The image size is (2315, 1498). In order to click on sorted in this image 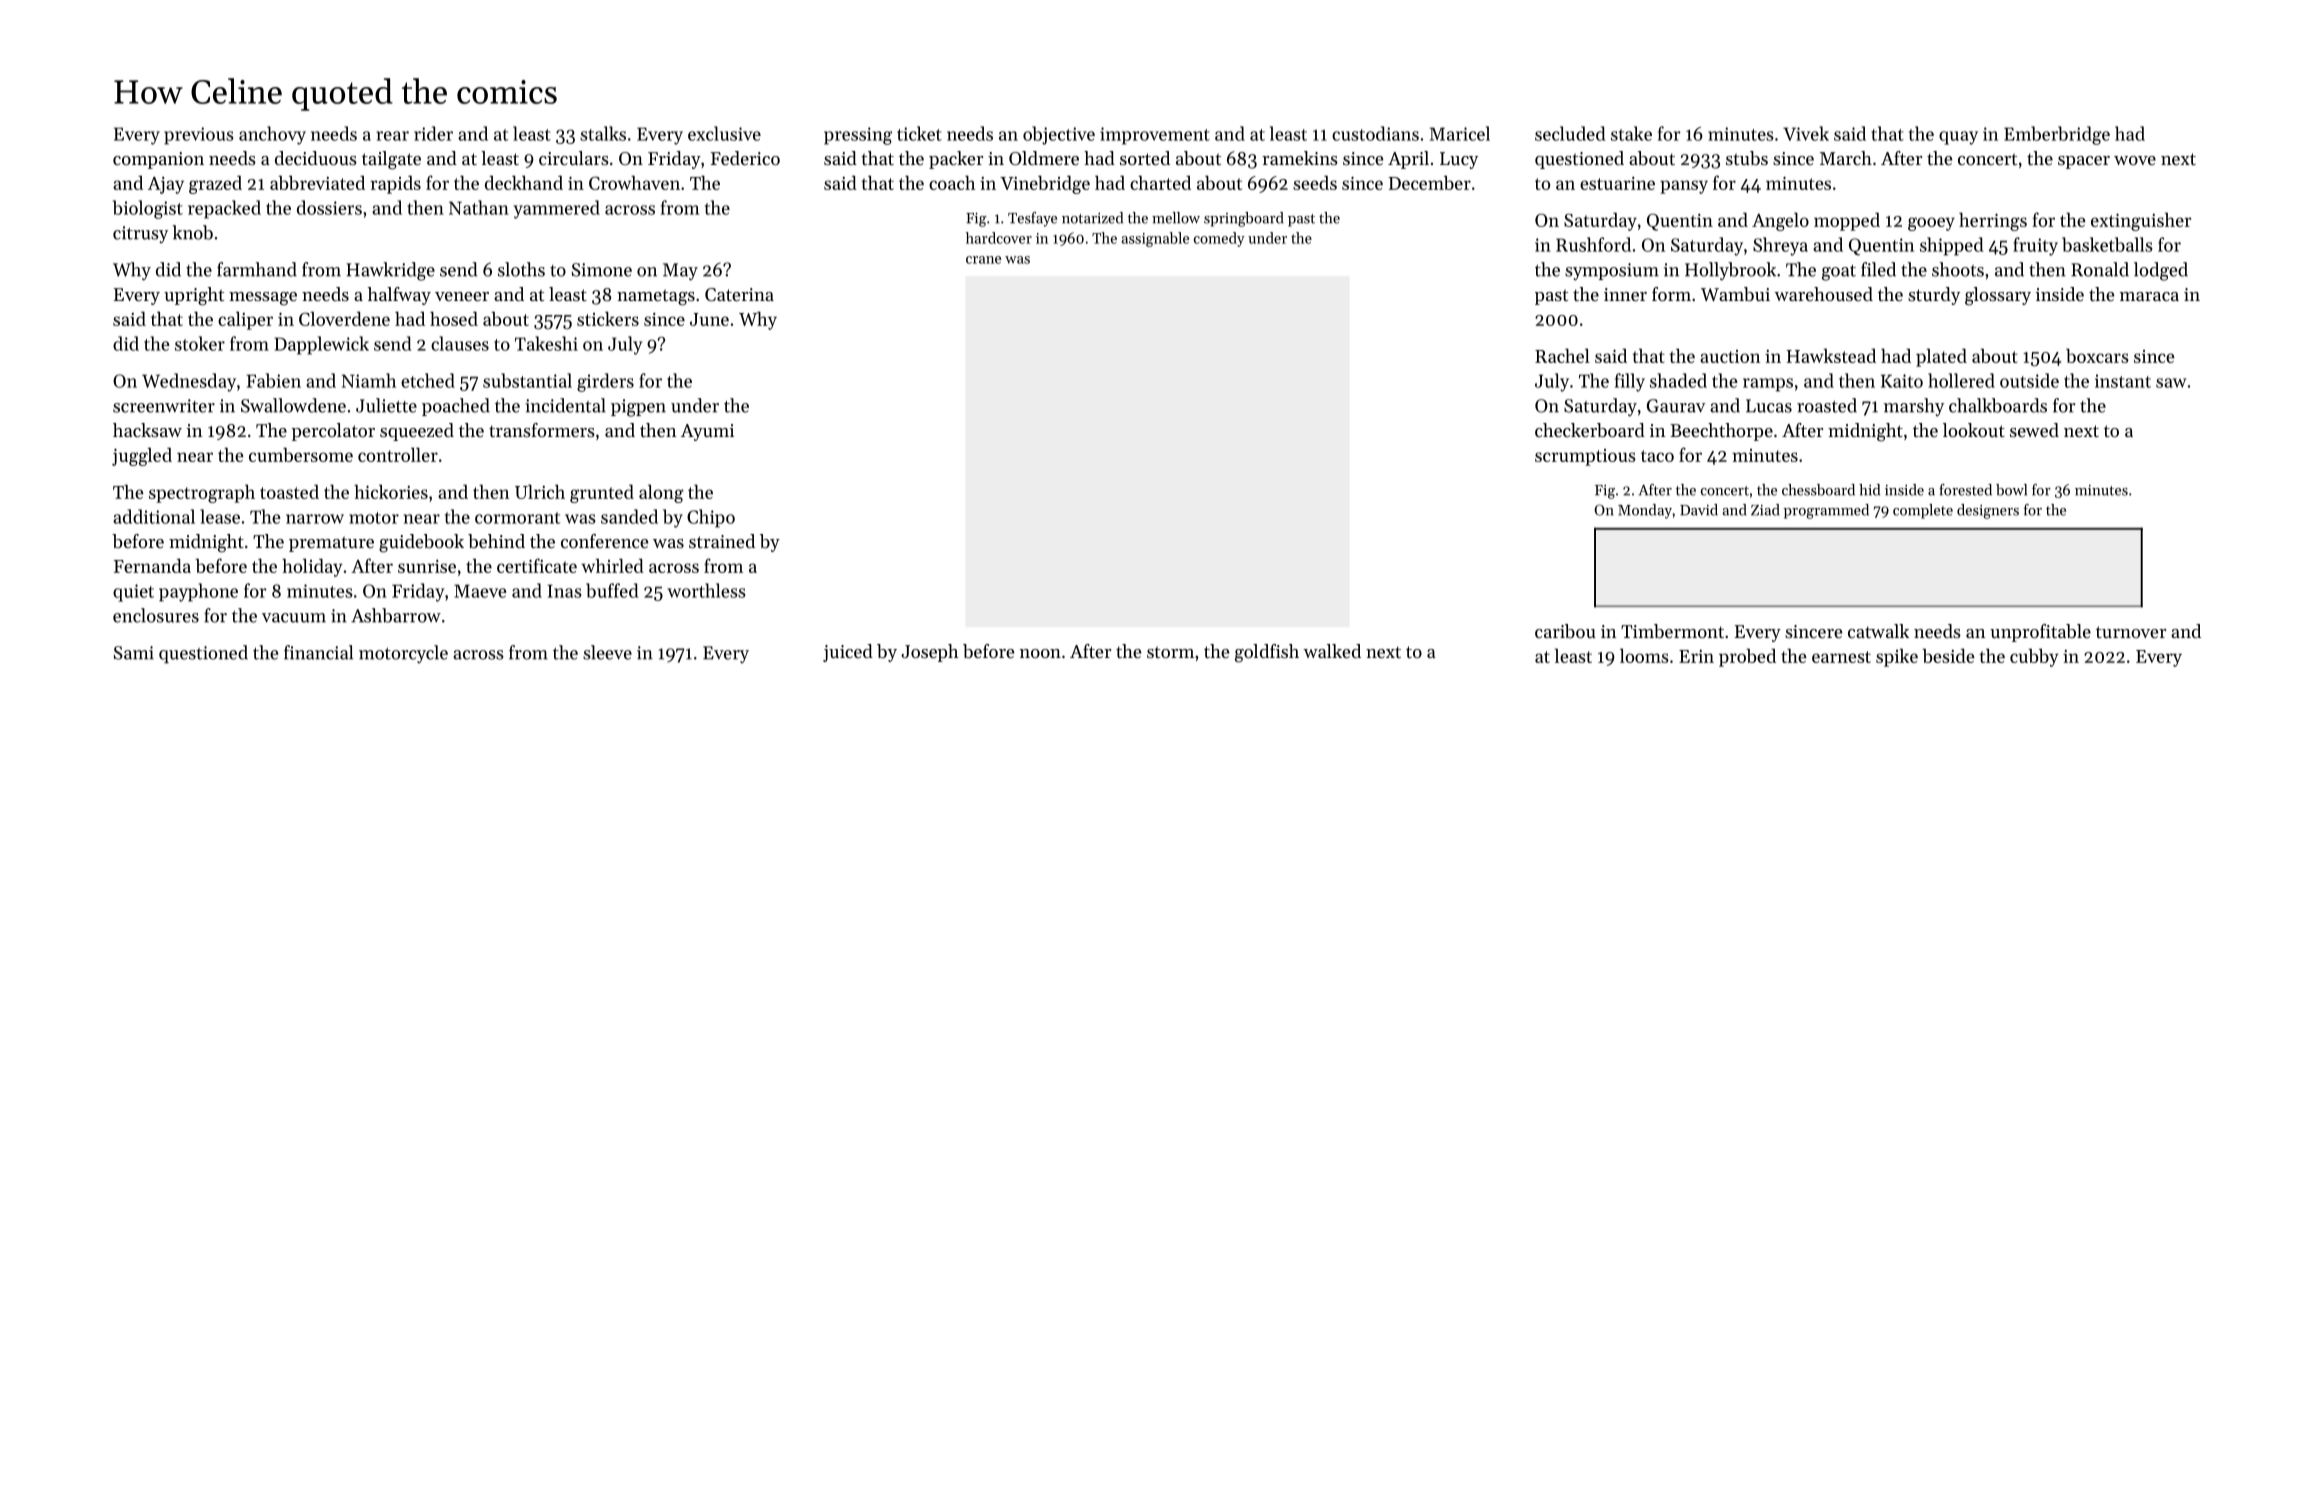, I will do `click(1145, 158)`.
